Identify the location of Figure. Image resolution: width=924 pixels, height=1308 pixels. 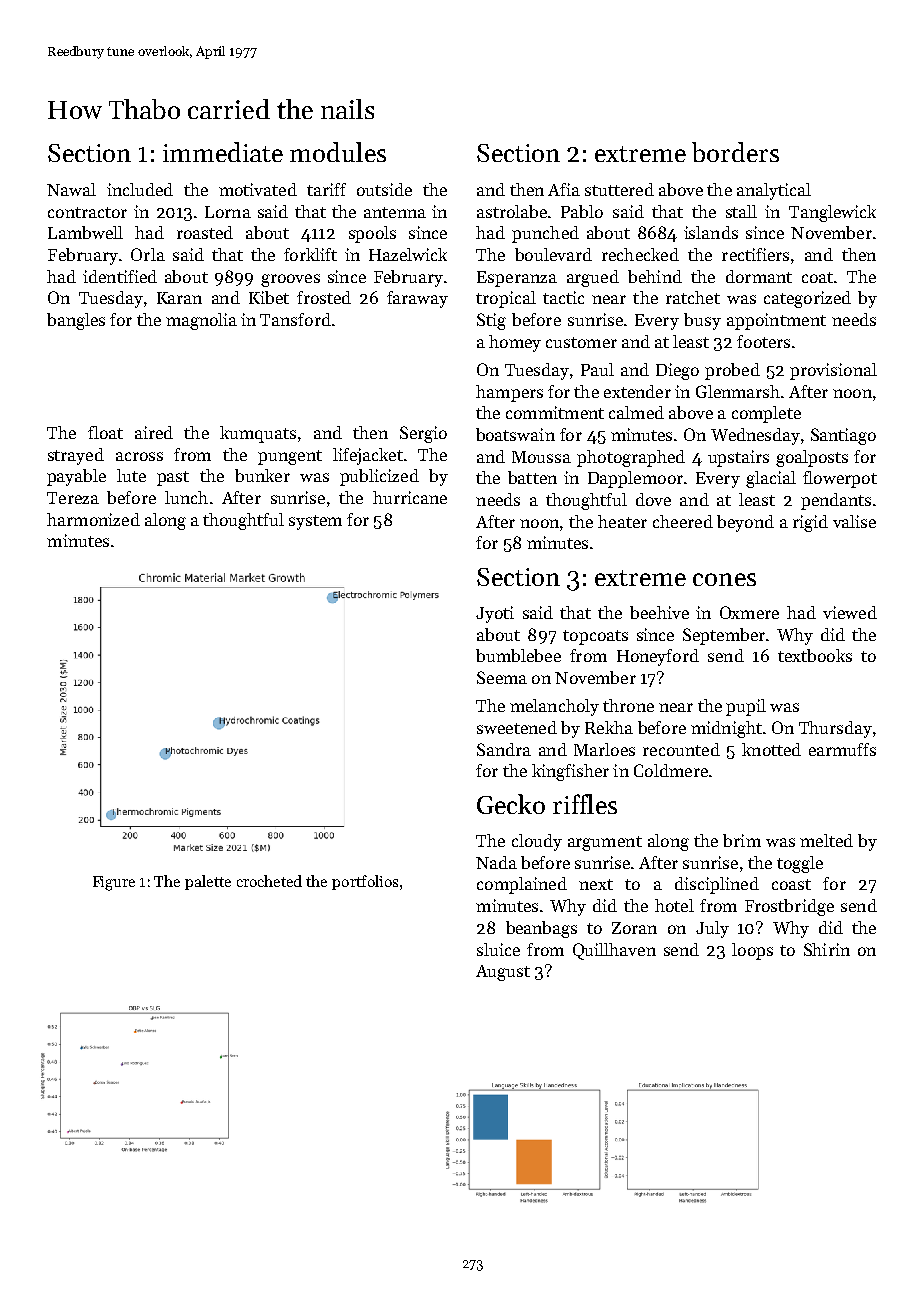
(114, 883).
